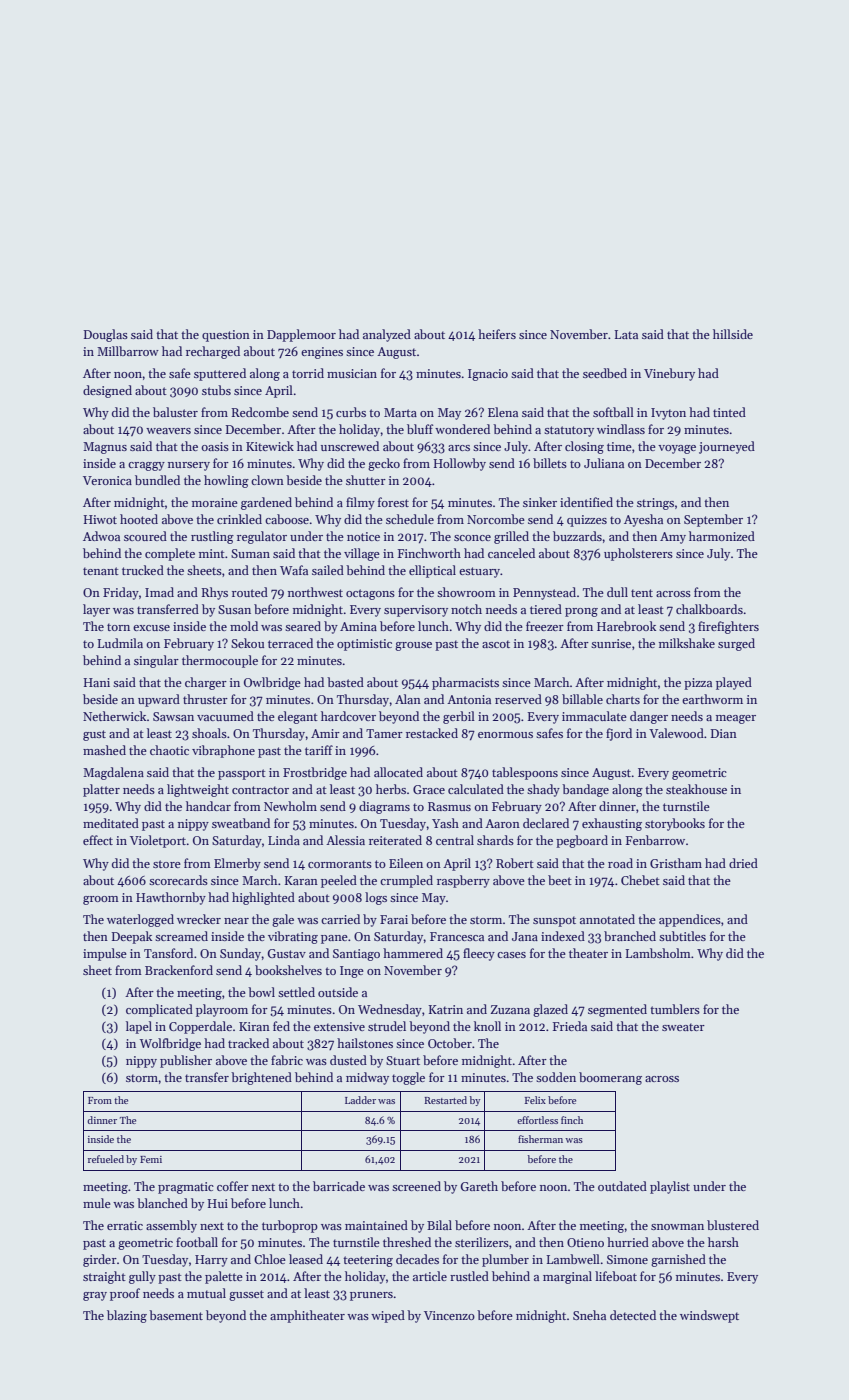 The width and height of the page is (849, 1400). I want to click on Newholm, so click(290, 806).
